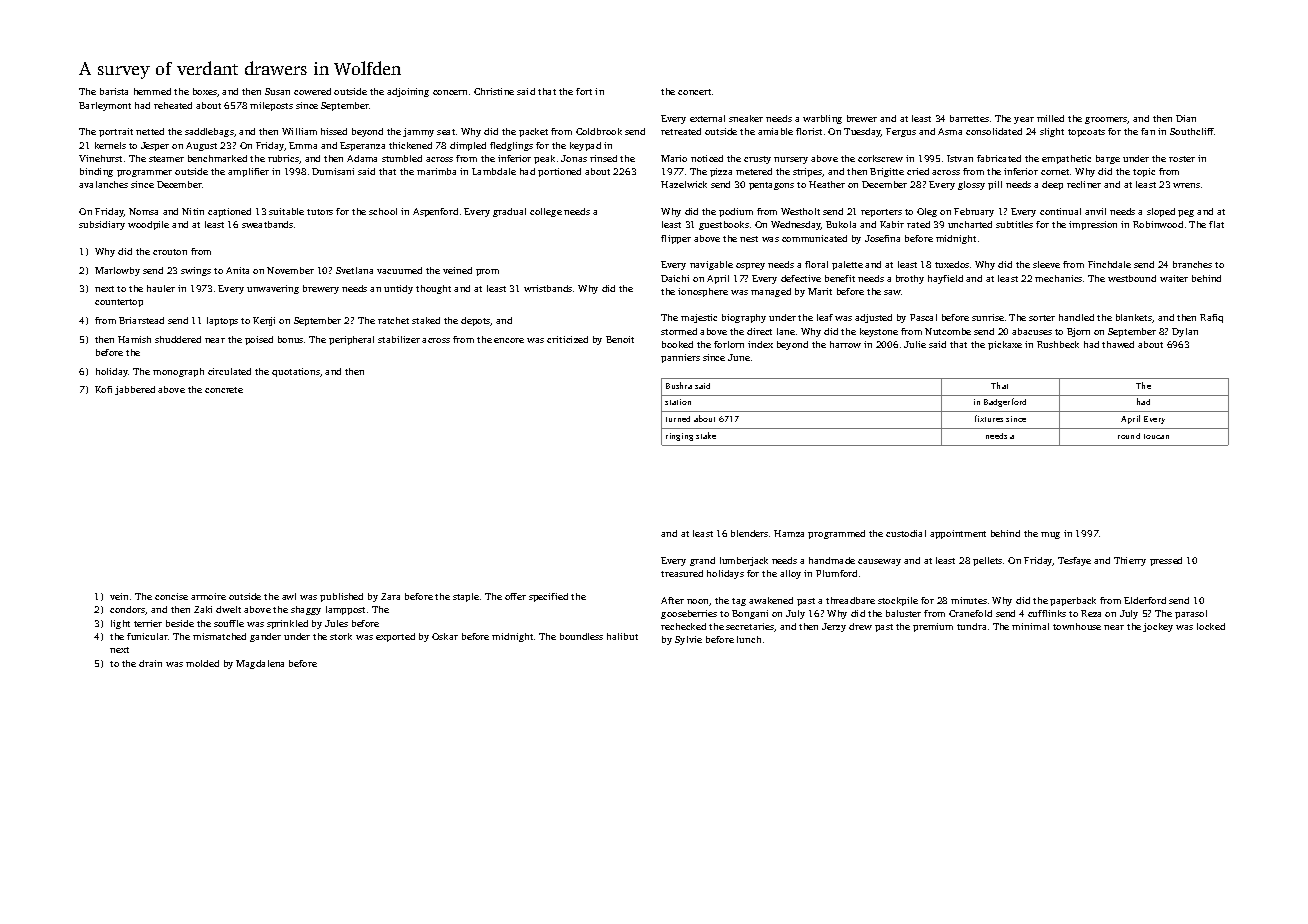  I want to click on boundless, so click(581, 636).
